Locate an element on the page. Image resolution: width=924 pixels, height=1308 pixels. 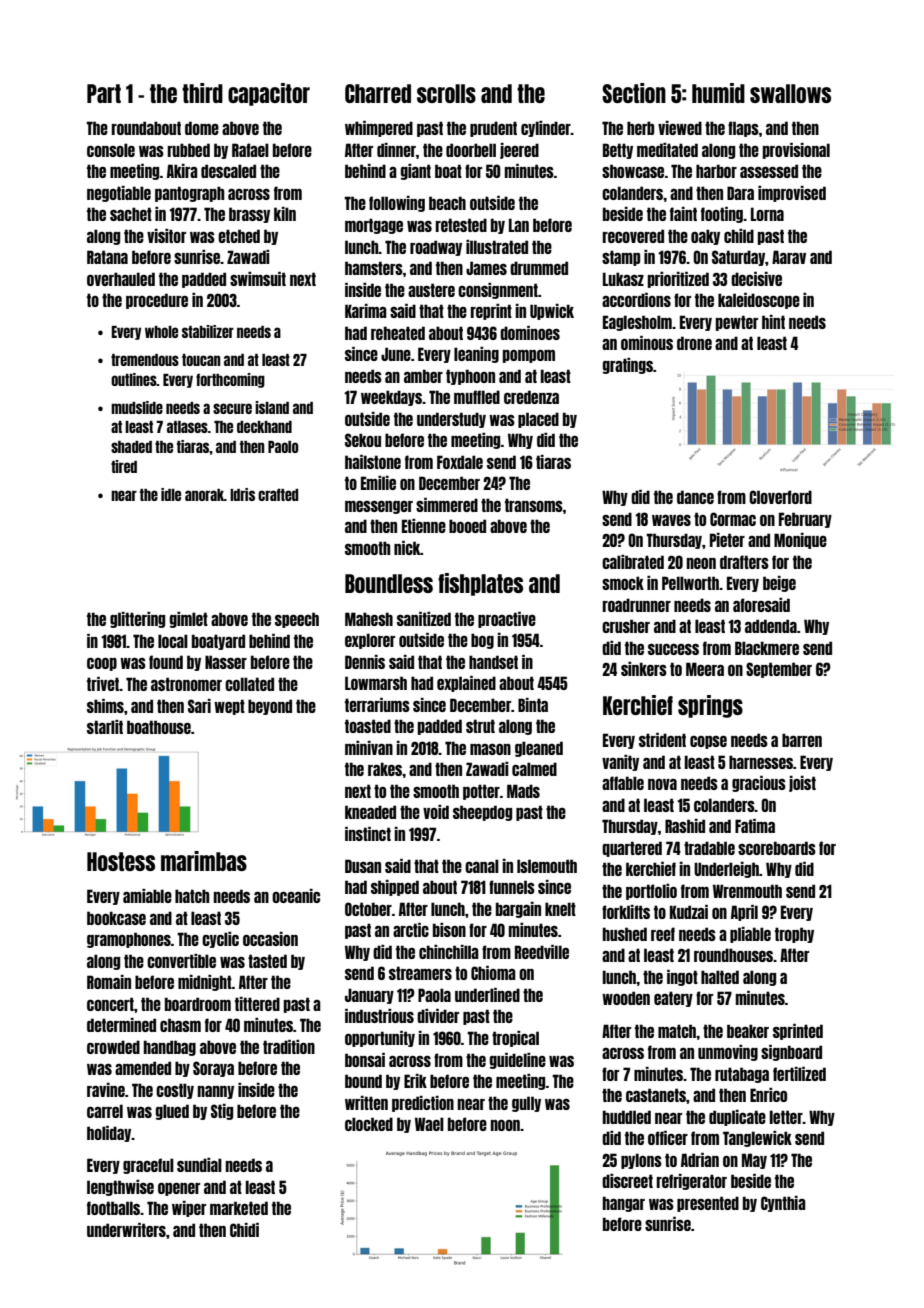
atlases is located at coordinates (187, 427).
